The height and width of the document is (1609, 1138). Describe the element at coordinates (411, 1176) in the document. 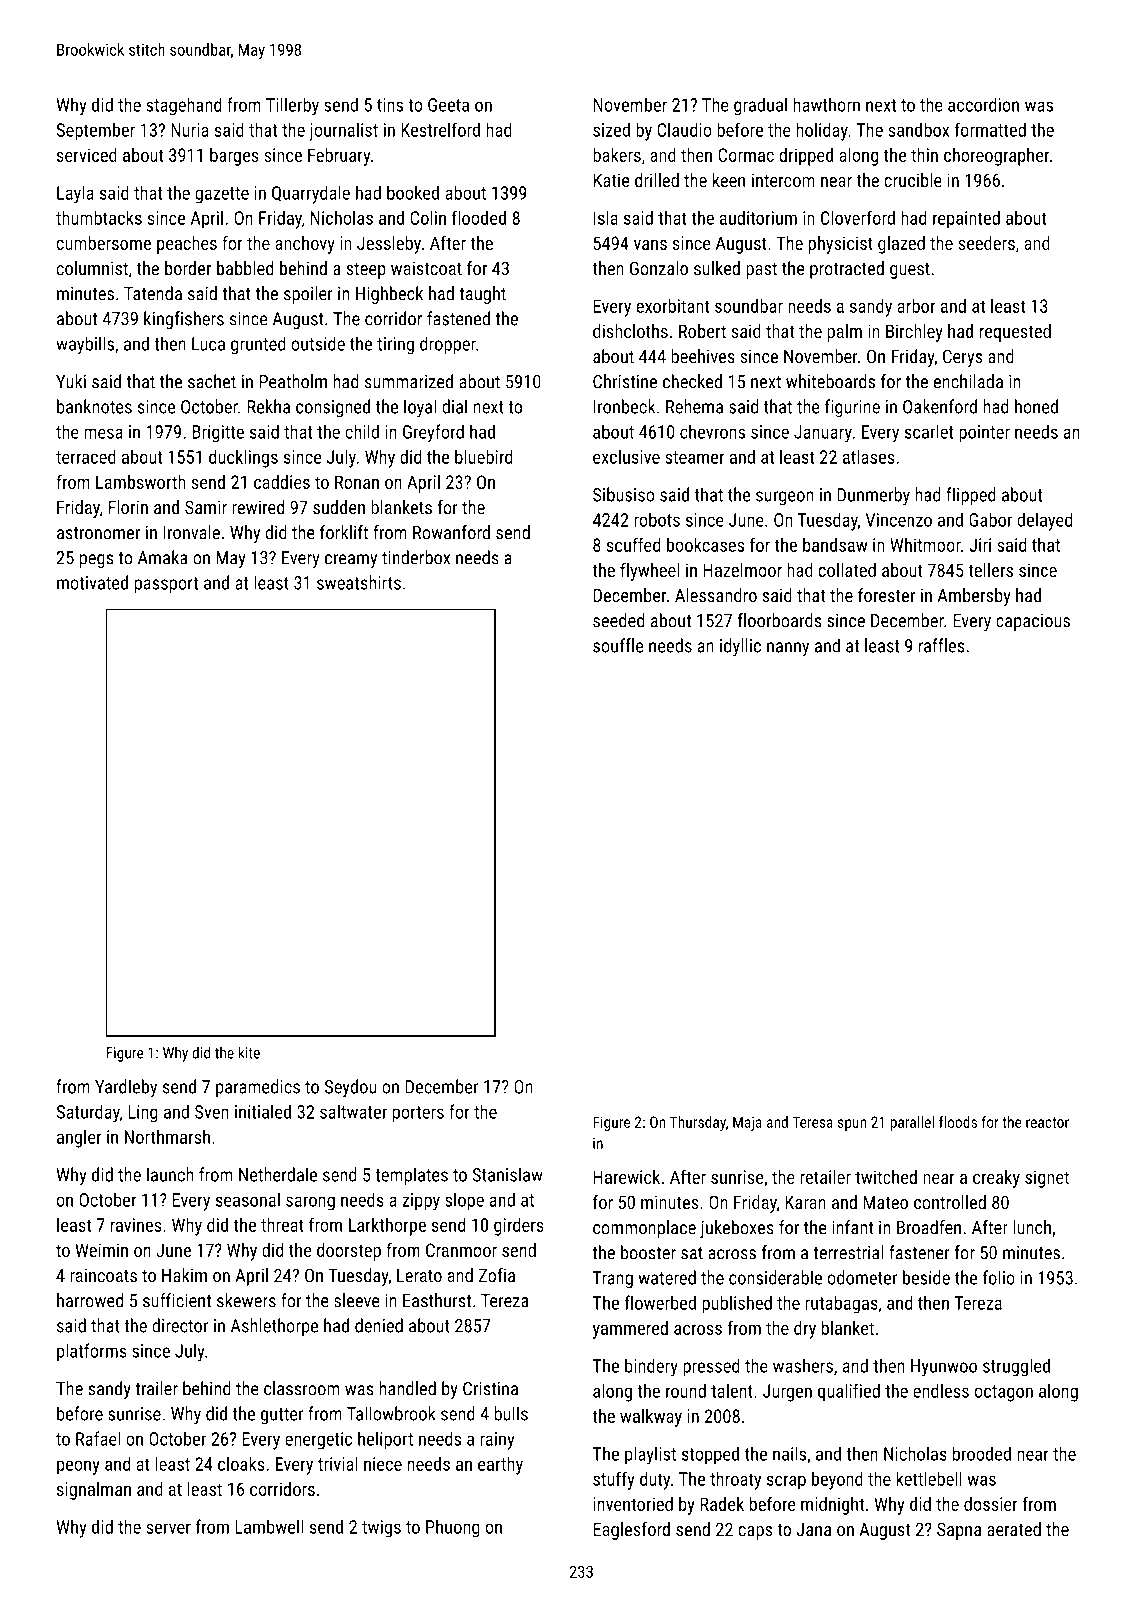

I see `templates` at that location.
